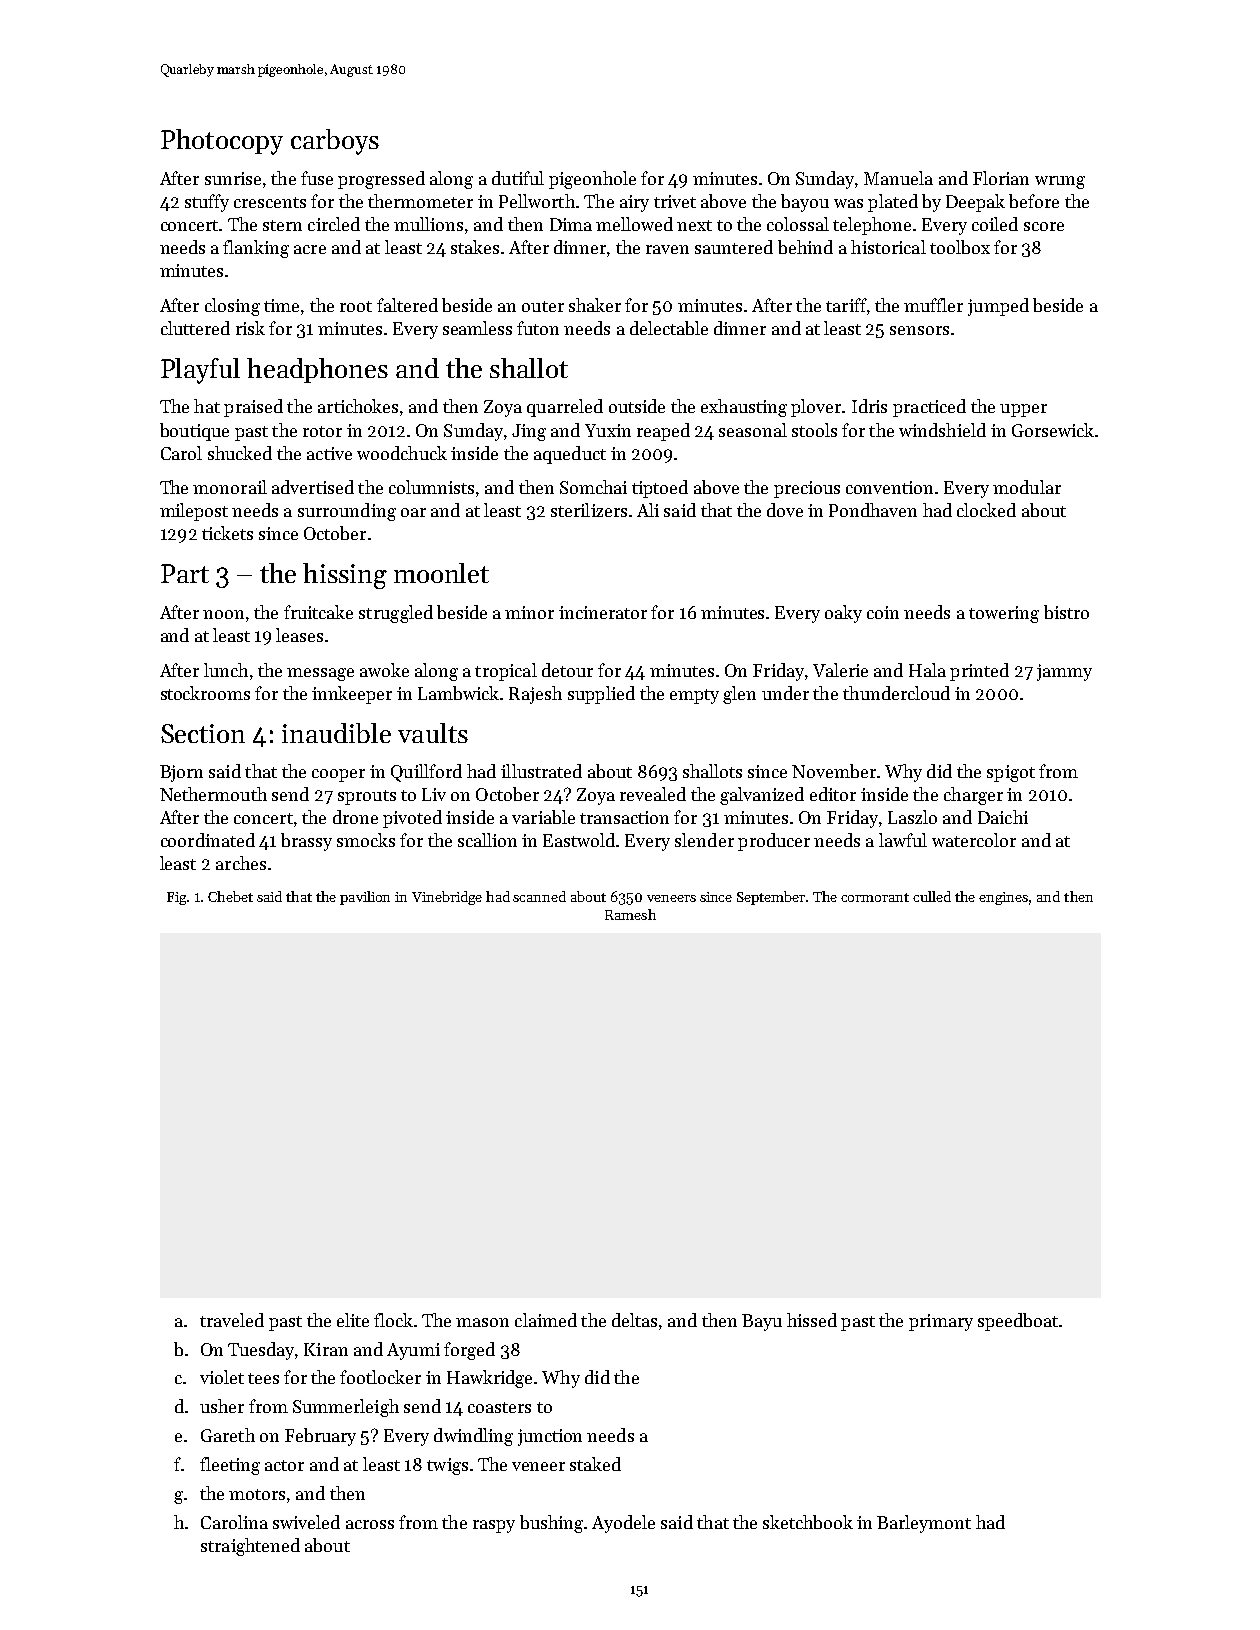 The image size is (1260, 1630). I want to click on traveled, so click(232, 1320).
